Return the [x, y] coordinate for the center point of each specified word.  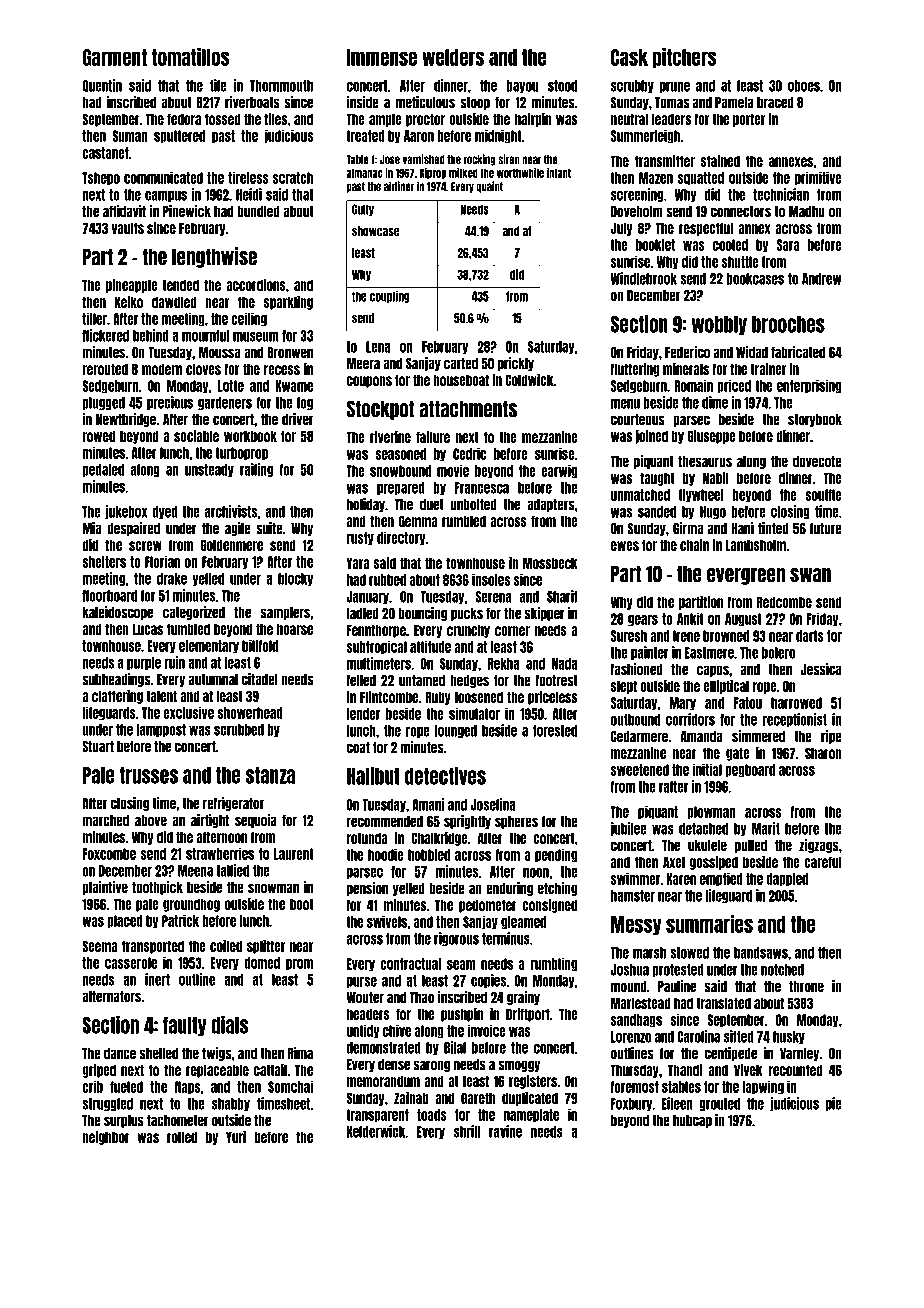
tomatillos [190, 57]
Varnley [799, 1054]
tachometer [177, 1121]
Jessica [821, 669]
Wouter [365, 998]
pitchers [684, 58]
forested [555, 731]
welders [453, 57]
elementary [209, 647]
